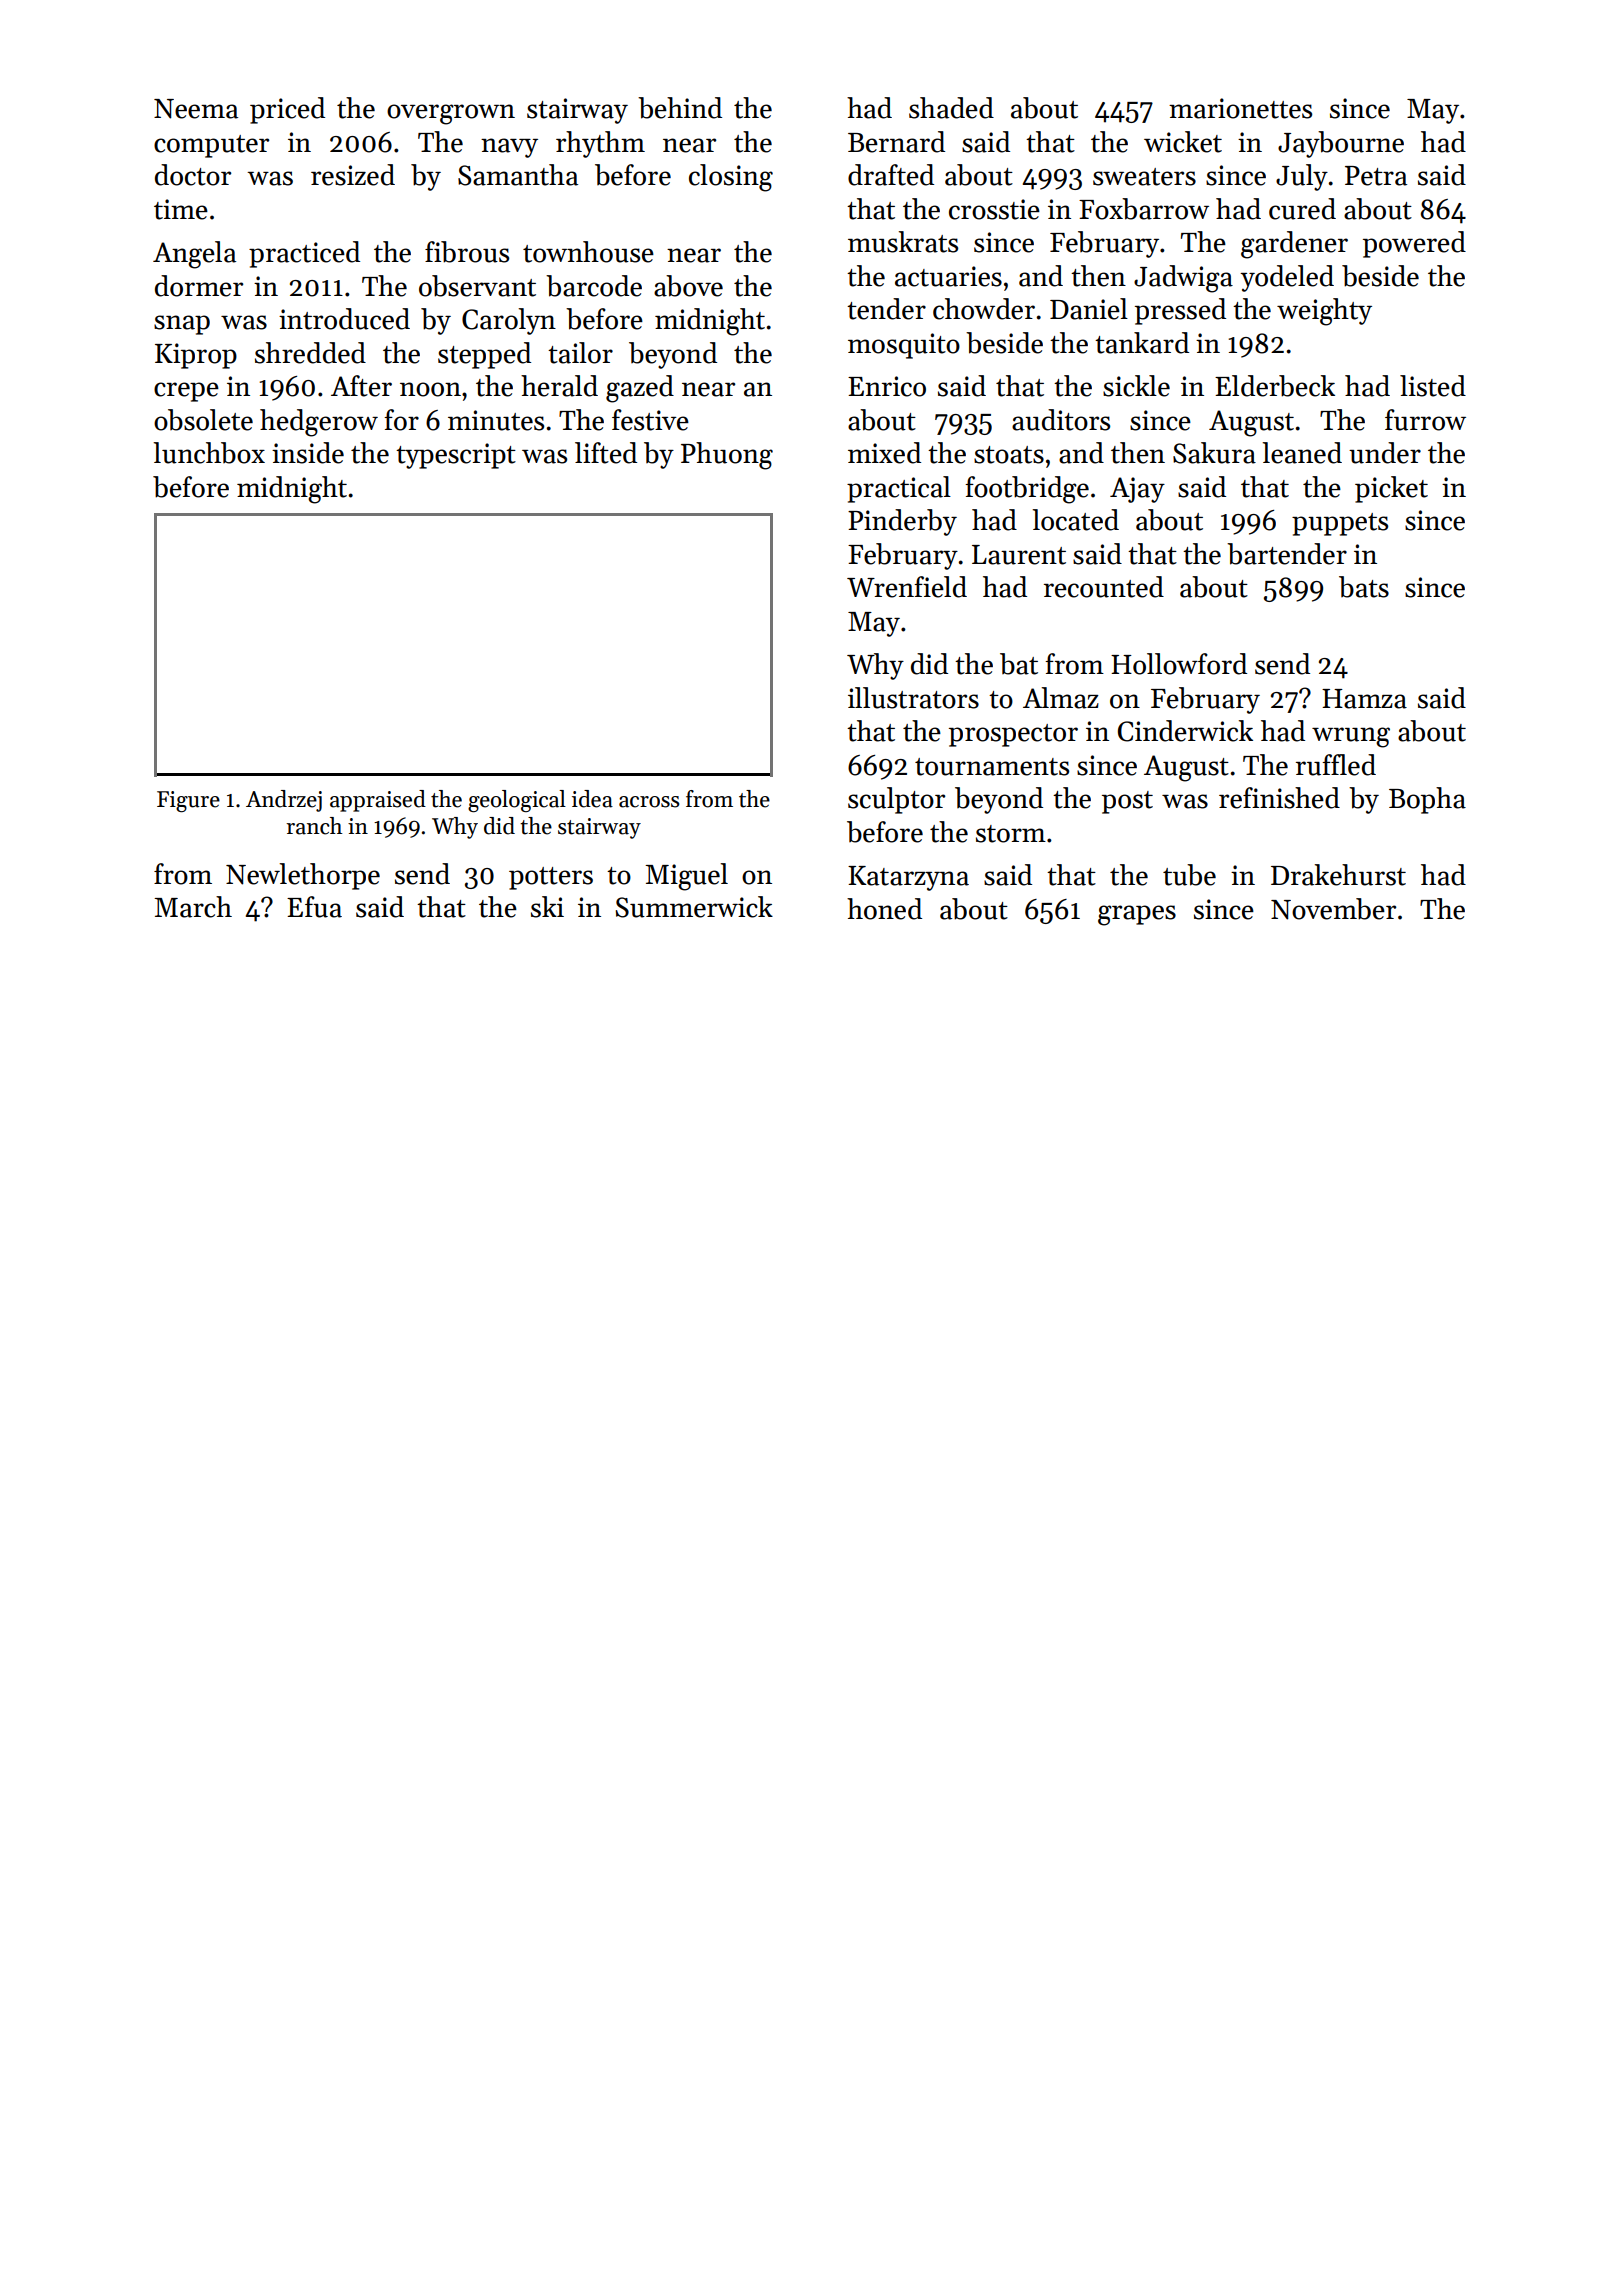 The height and width of the screenshot is (2292, 1620). I want to click on appraised, so click(378, 801).
